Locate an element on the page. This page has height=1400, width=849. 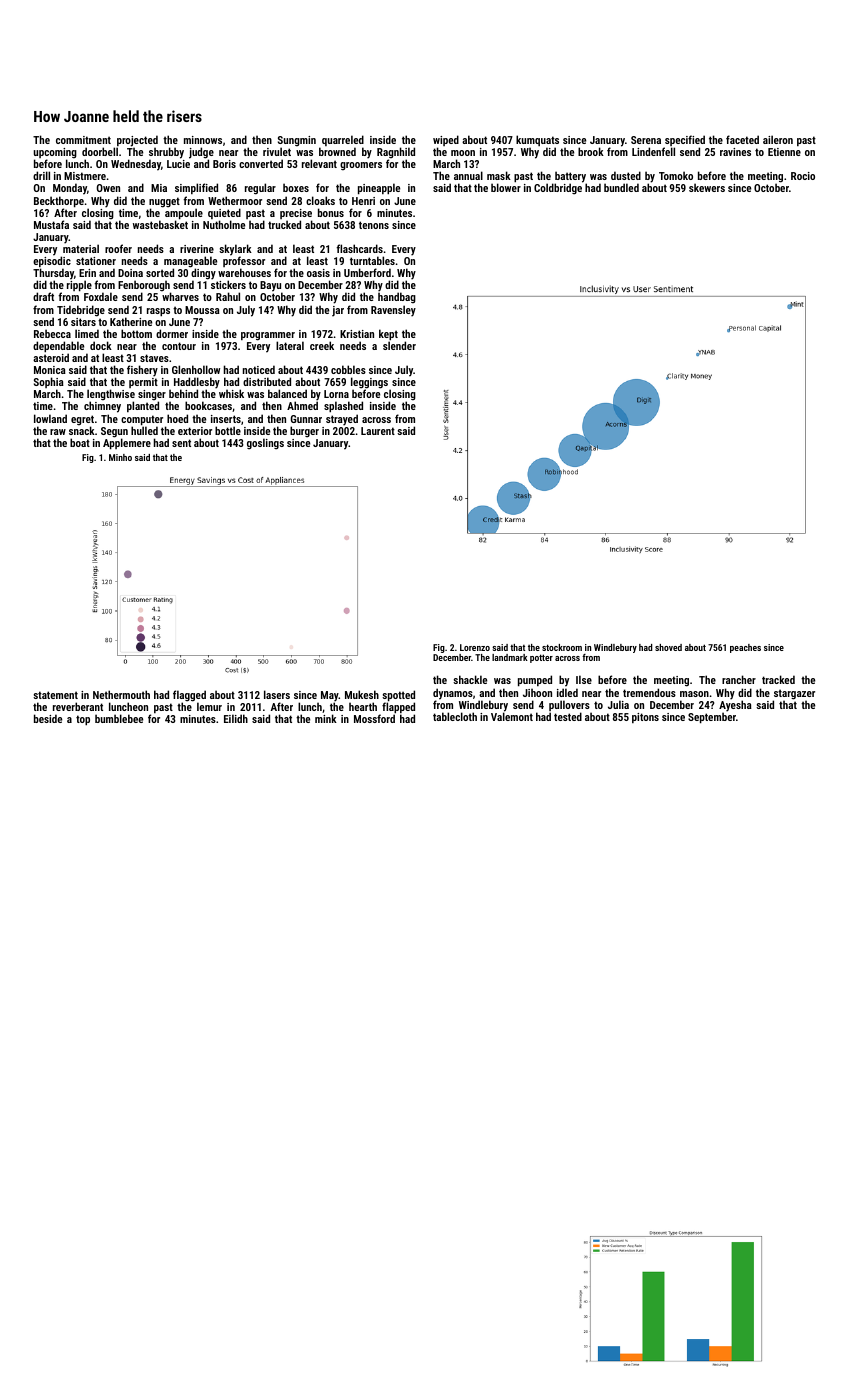
Ravensley is located at coordinates (393, 311).
